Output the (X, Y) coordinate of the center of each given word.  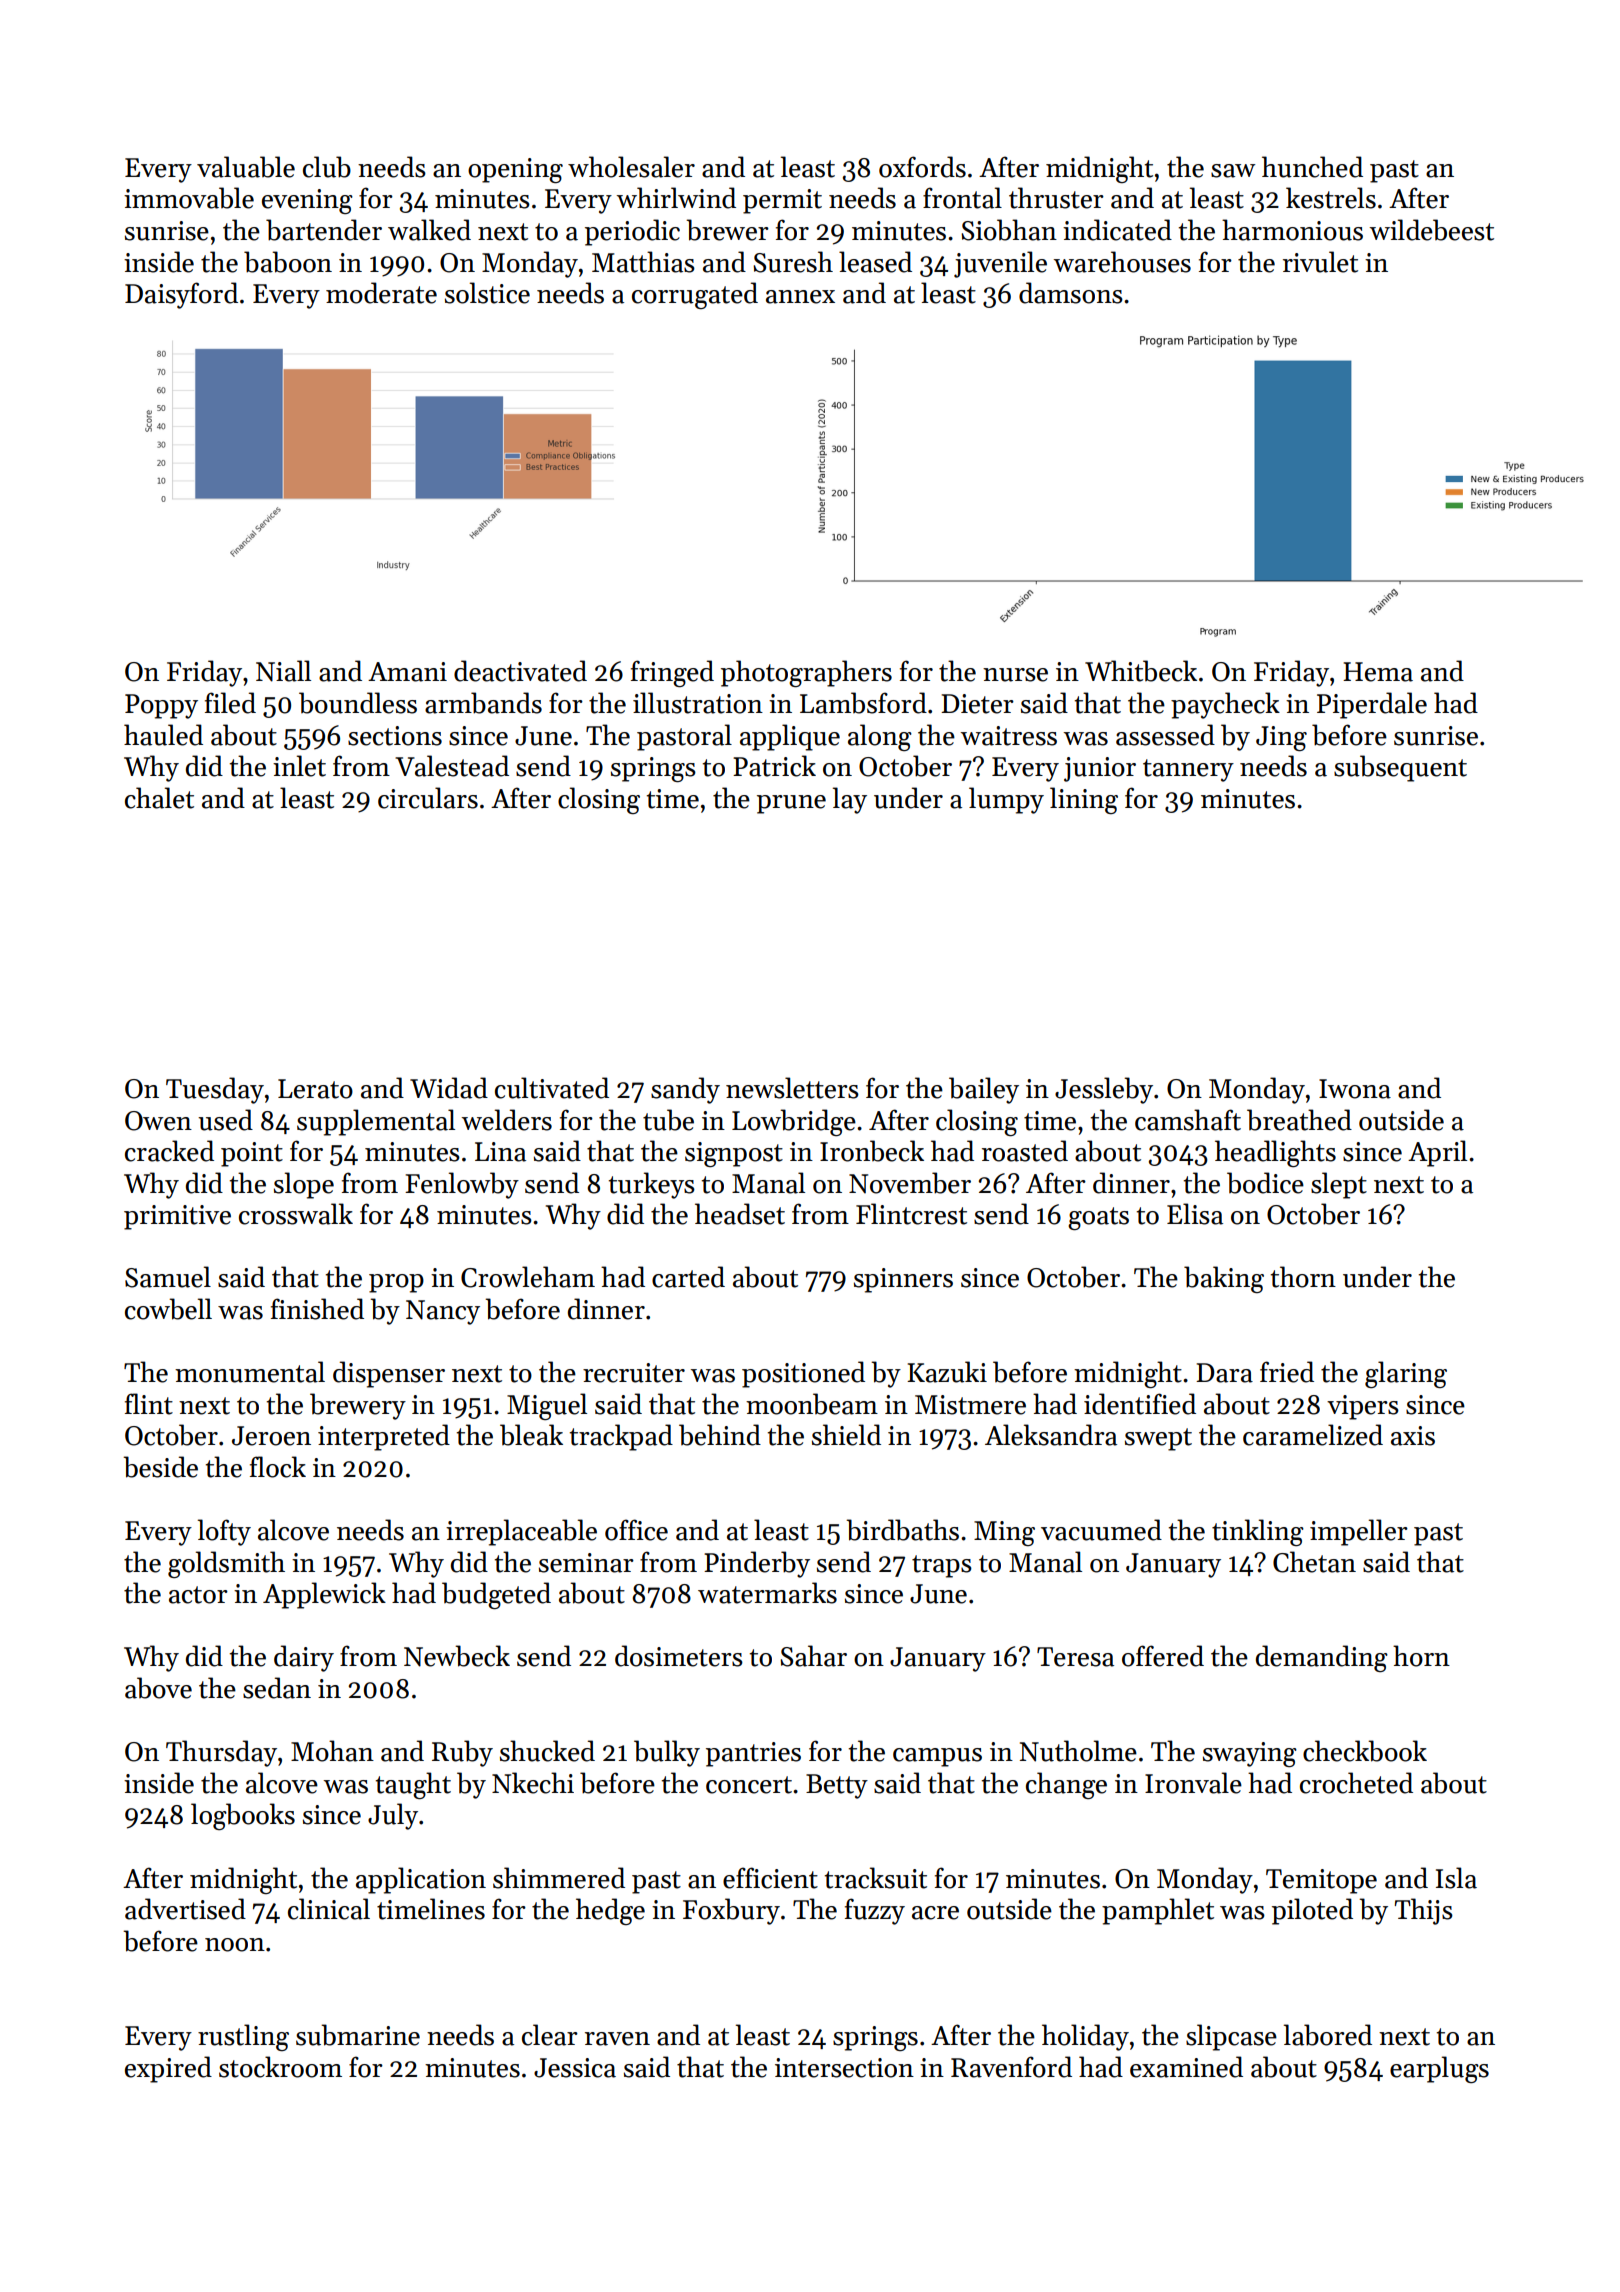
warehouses (1122, 262)
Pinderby (757, 1564)
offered (1163, 1656)
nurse (1015, 675)
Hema (1378, 672)
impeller (1359, 1532)
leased (875, 262)
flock (278, 1467)
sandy (685, 1090)
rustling (243, 2037)
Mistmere (970, 1405)
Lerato (315, 1089)
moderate (381, 293)
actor (198, 1595)
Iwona (1355, 1089)
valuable (246, 167)
